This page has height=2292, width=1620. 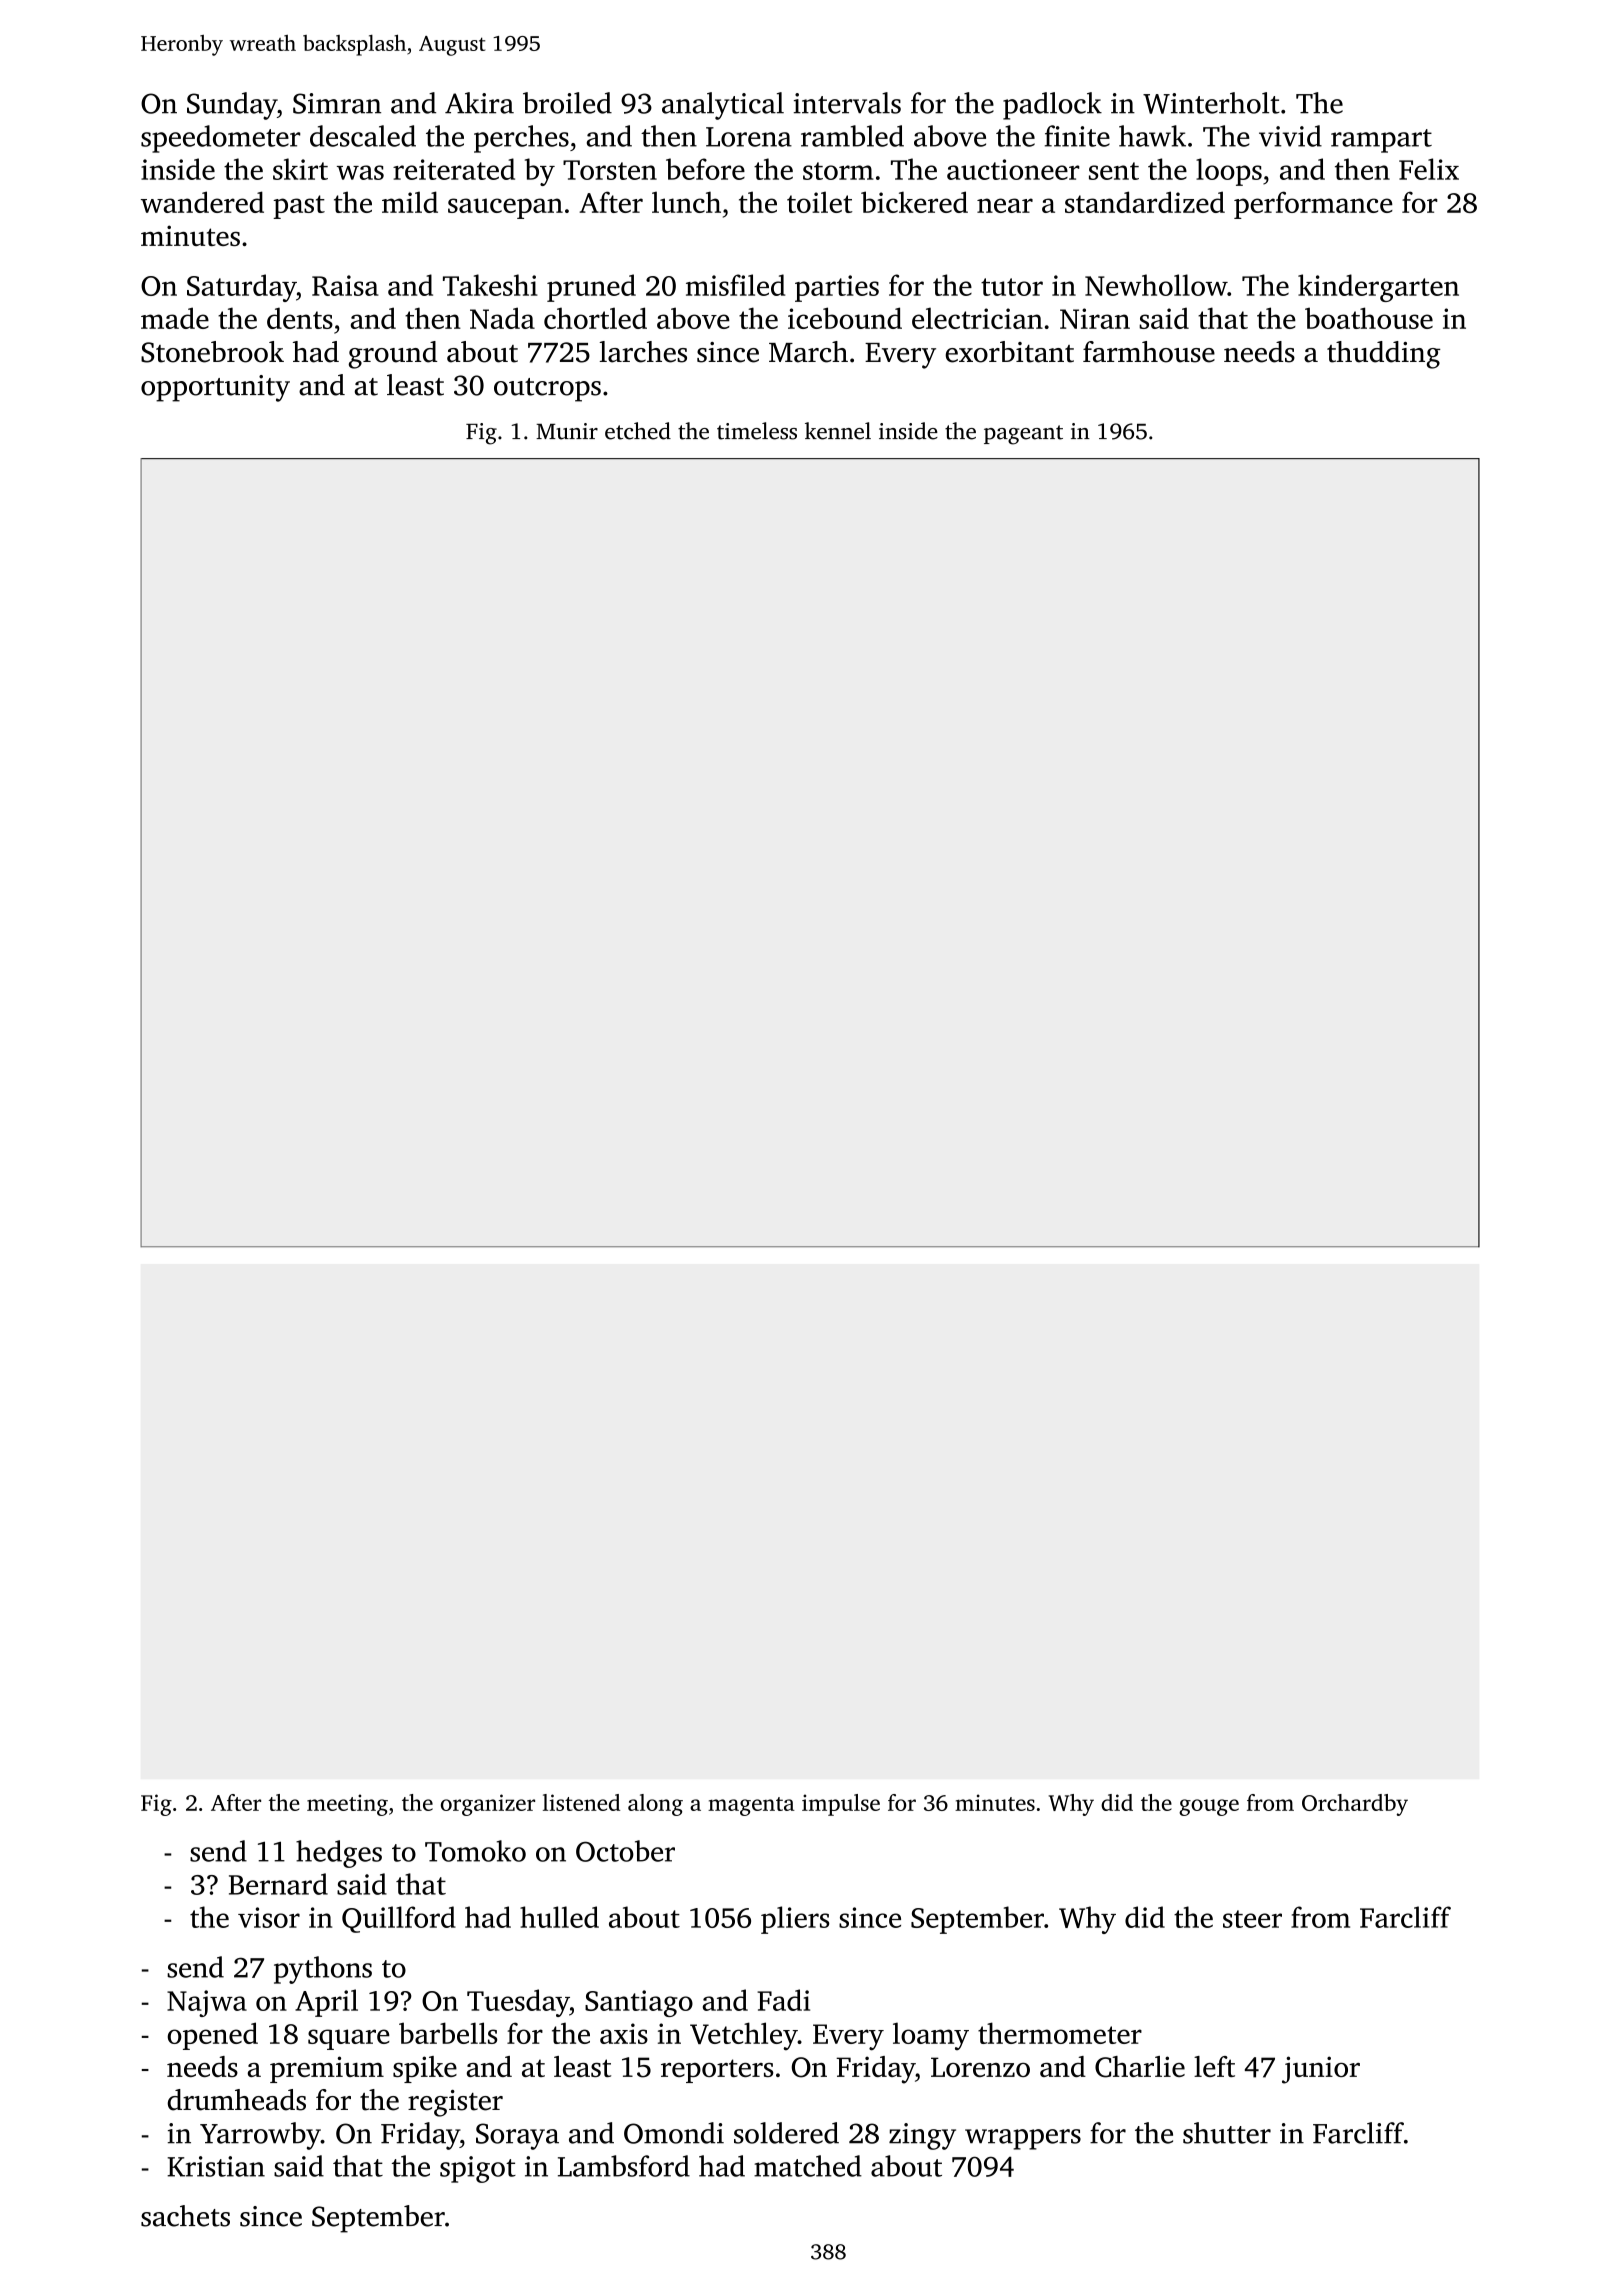 I want to click on Simran, so click(x=337, y=103).
